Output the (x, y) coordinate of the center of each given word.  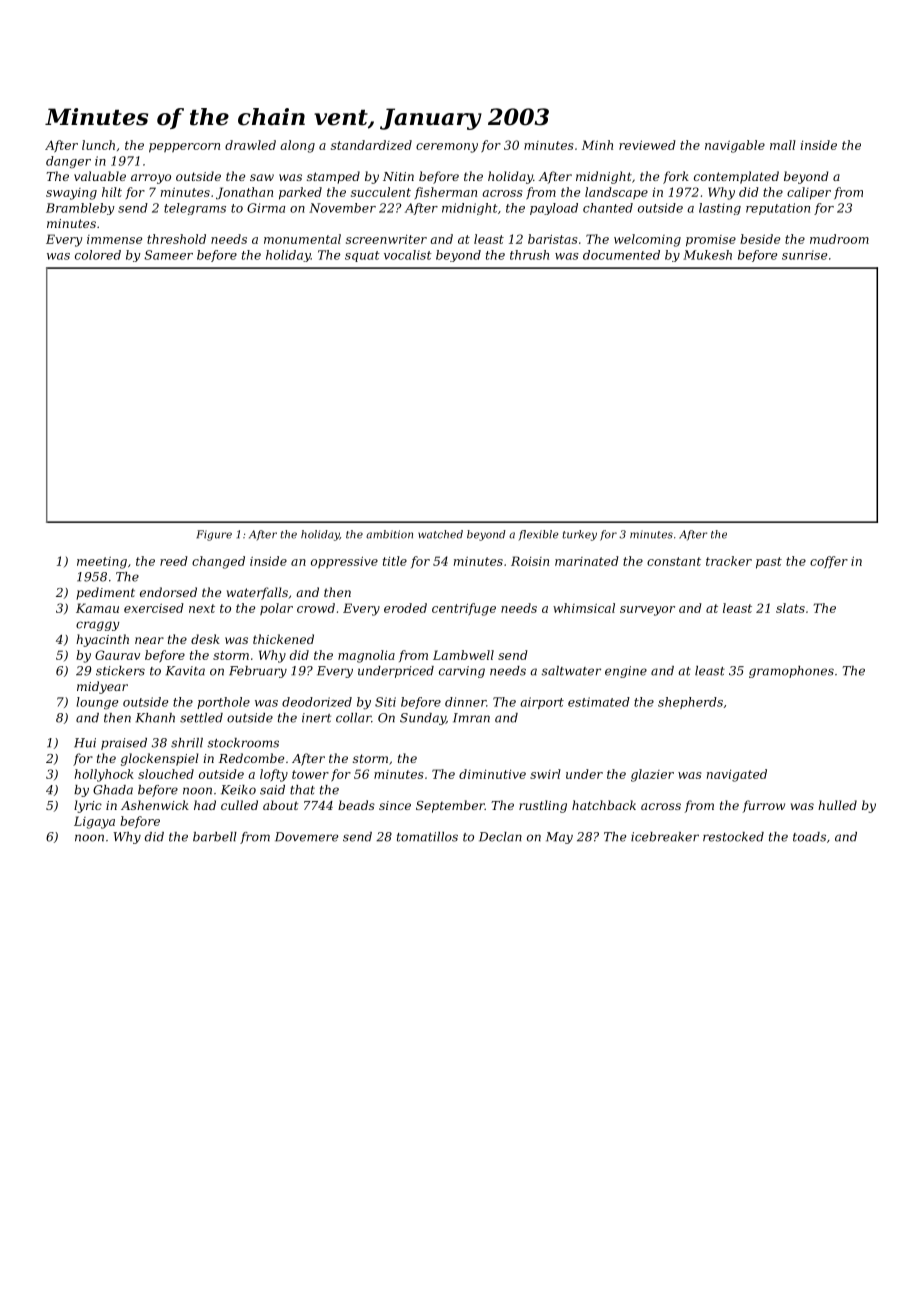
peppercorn (184, 148)
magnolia (366, 656)
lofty (274, 775)
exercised (154, 608)
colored (98, 255)
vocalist (408, 255)
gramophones (791, 672)
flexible (538, 535)
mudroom (839, 239)
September (450, 806)
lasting (720, 209)
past (769, 563)
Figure (214, 535)
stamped (333, 177)
